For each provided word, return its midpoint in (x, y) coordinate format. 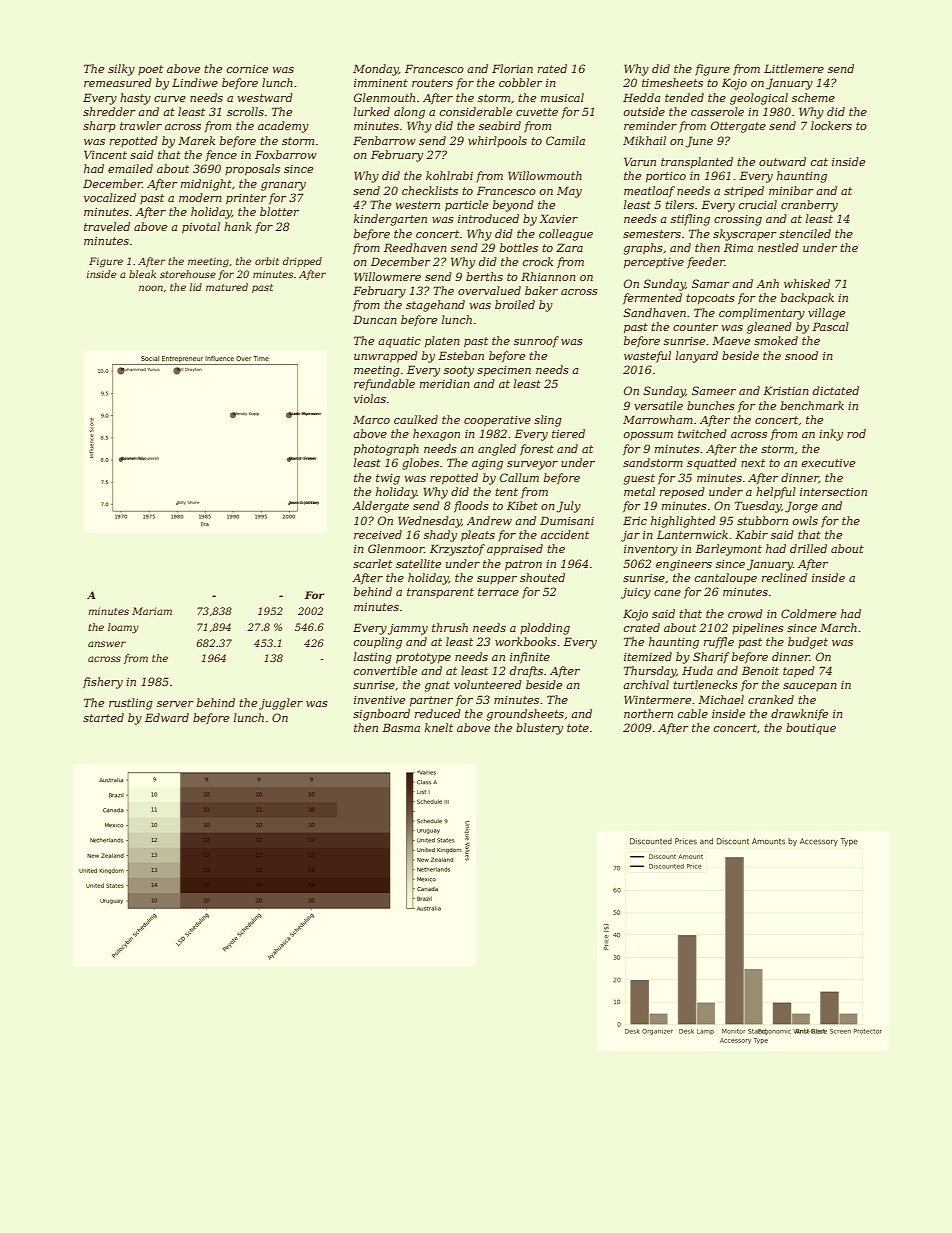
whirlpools (497, 141)
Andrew (489, 520)
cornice (247, 69)
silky (121, 70)
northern (648, 713)
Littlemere (794, 68)
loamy (123, 628)
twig (388, 479)
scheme (813, 97)
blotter (279, 211)
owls (805, 520)
